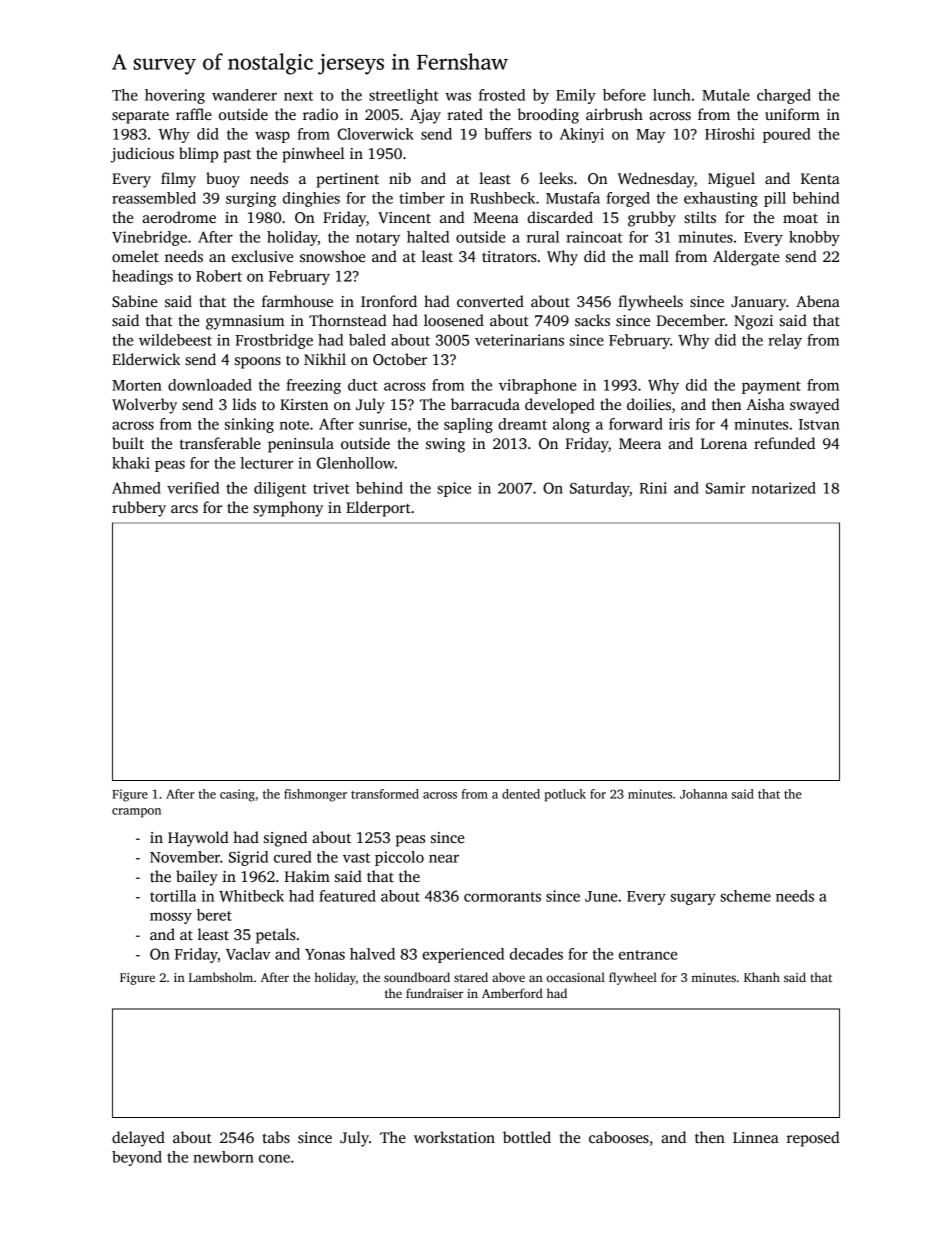  Describe the element at coordinates (280, 489) in the screenshot. I see `diligent` at that location.
